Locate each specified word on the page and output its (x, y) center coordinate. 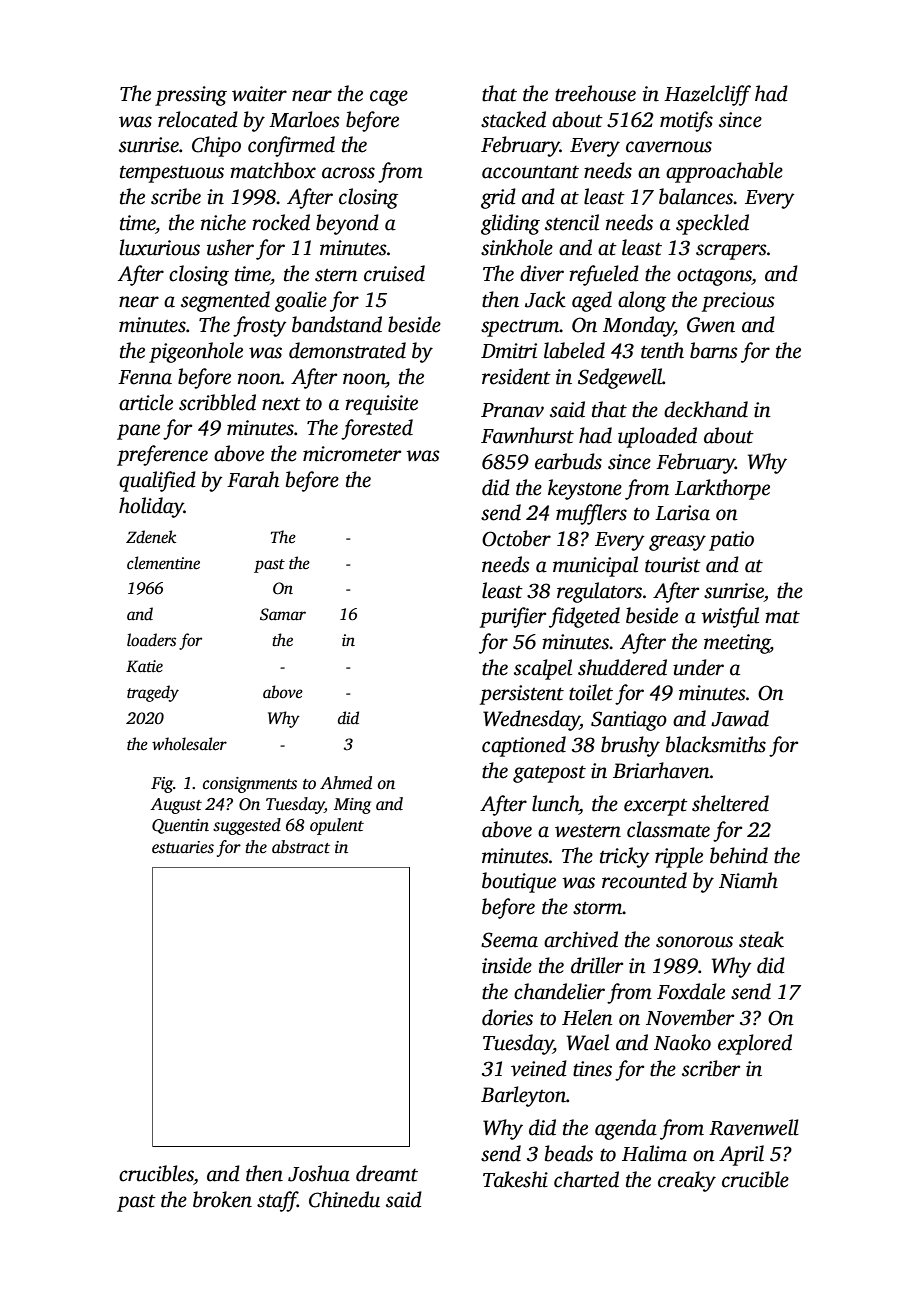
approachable (724, 172)
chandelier (559, 991)
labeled (574, 350)
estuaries (183, 847)
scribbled (217, 402)
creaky (687, 1181)
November (690, 1017)
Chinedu (344, 1199)
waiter (259, 94)
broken (222, 1199)
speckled (712, 224)
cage (389, 98)
